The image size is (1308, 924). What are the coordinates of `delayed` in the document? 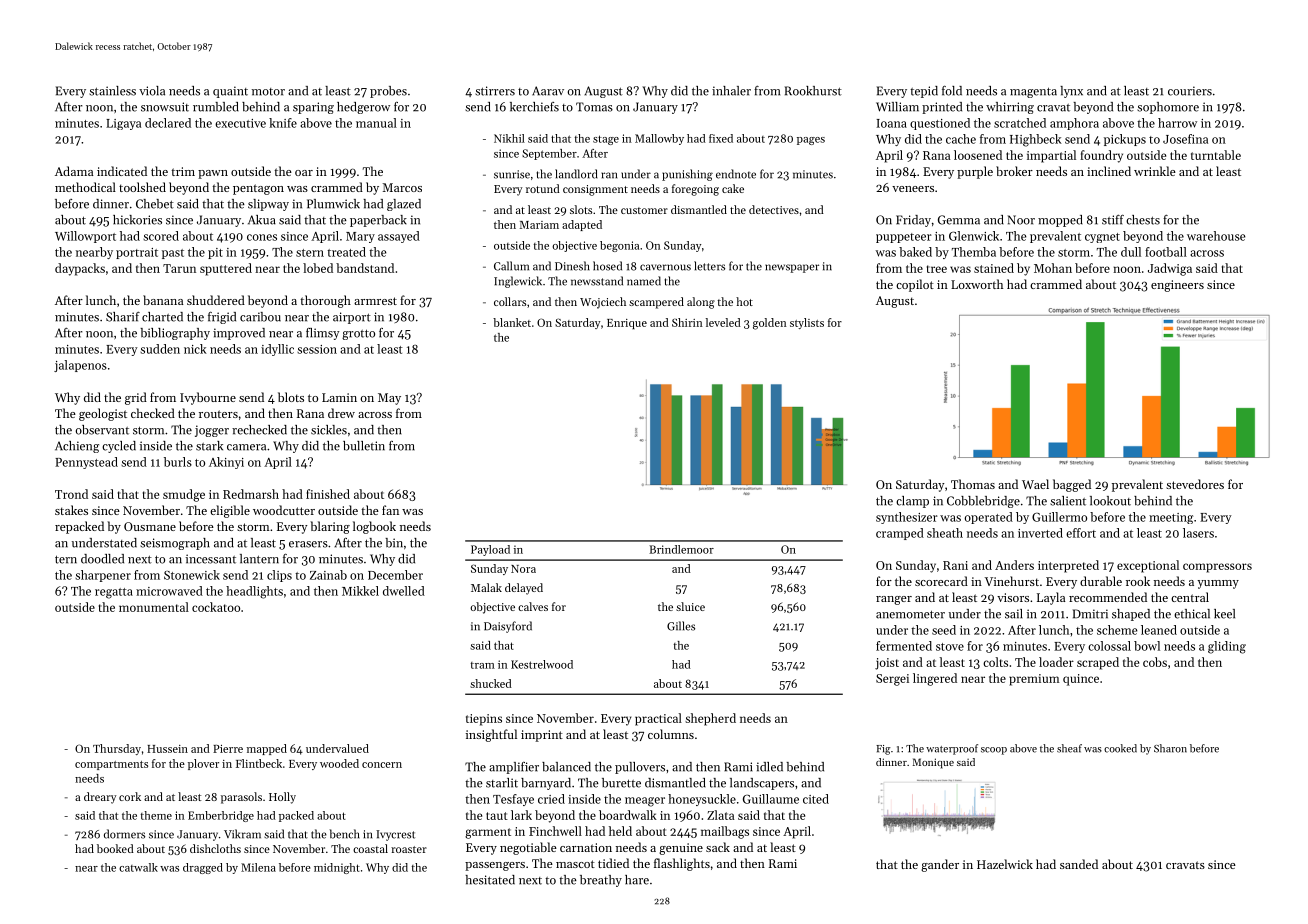 It's located at (524, 589).
